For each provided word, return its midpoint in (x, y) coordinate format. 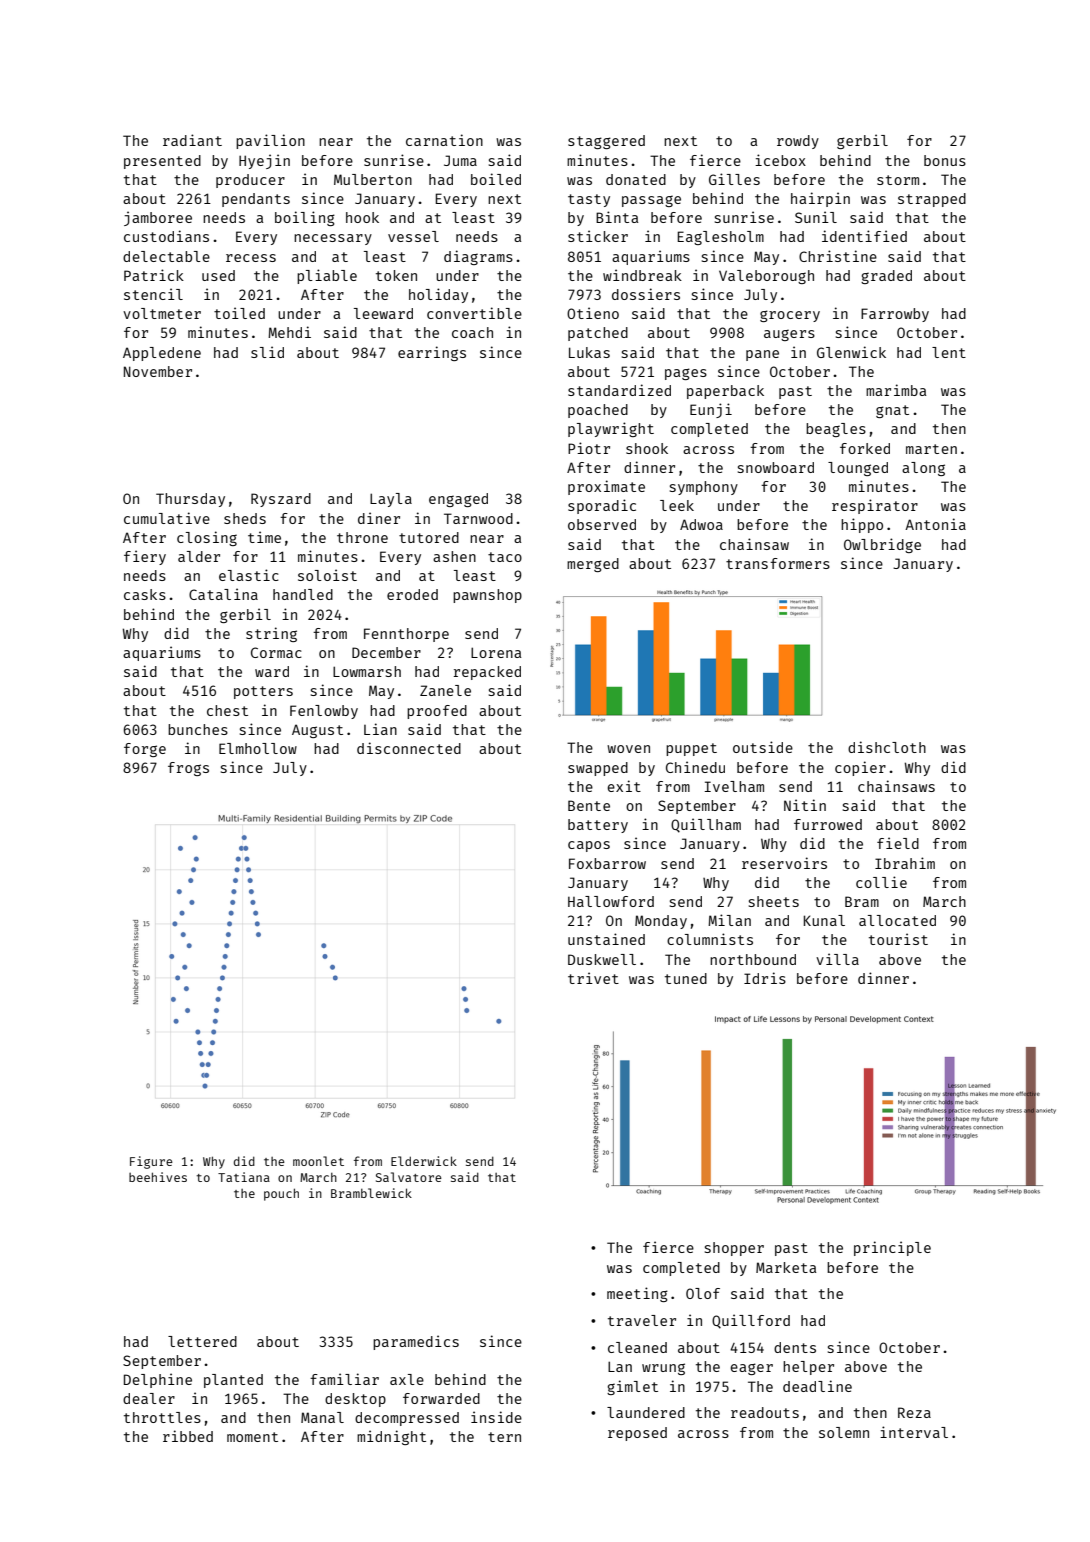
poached (598, 411)
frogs (188, 769)
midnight (391, 1437)
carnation (444, 140)
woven (628, 749)
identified (864, 236)
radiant (192, 140)
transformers (778, 563)
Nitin (805, 805)
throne (362, 537)
